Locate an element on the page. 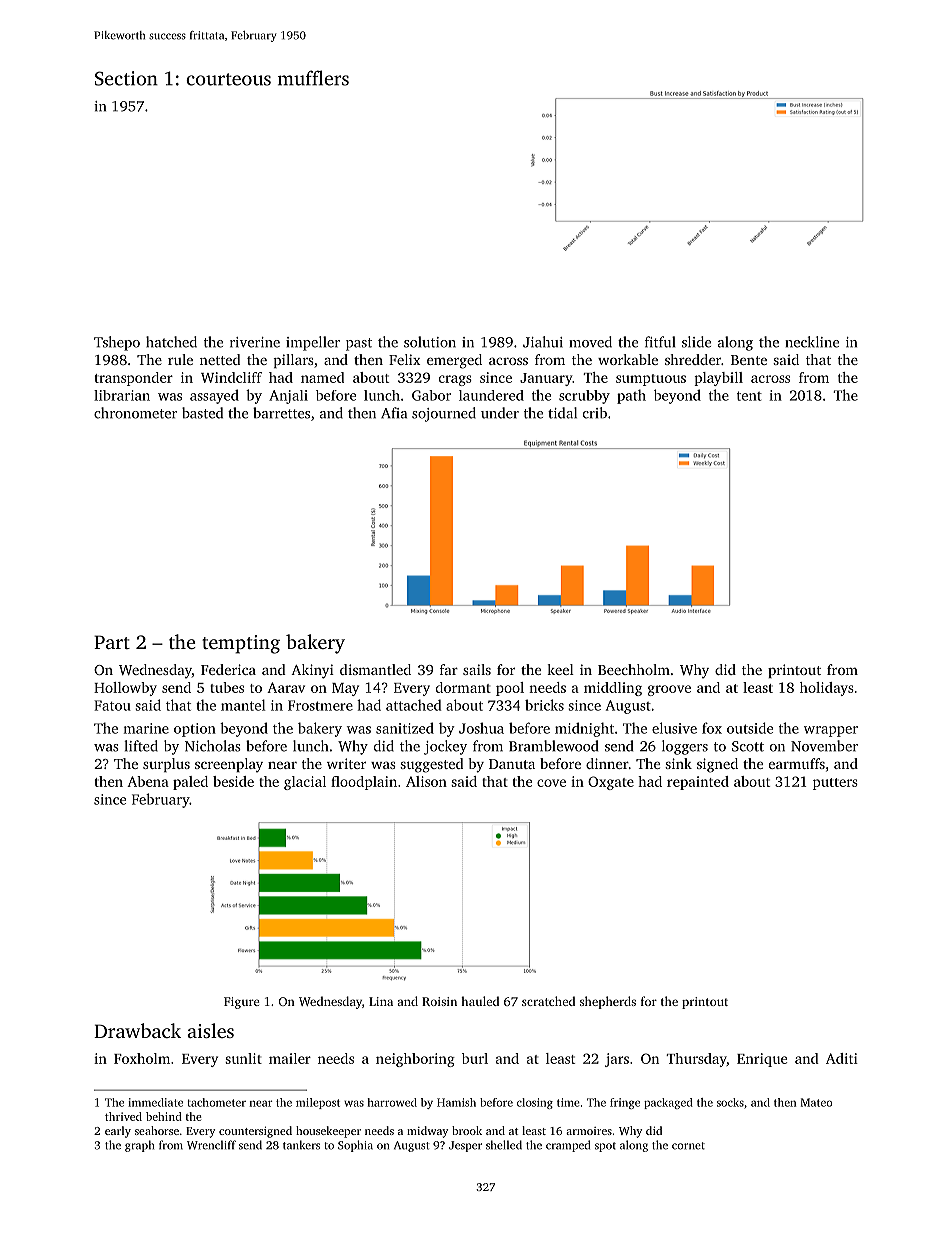 This image has height=1233, width=952. sunlit is located at coordinates (243, 1058).
